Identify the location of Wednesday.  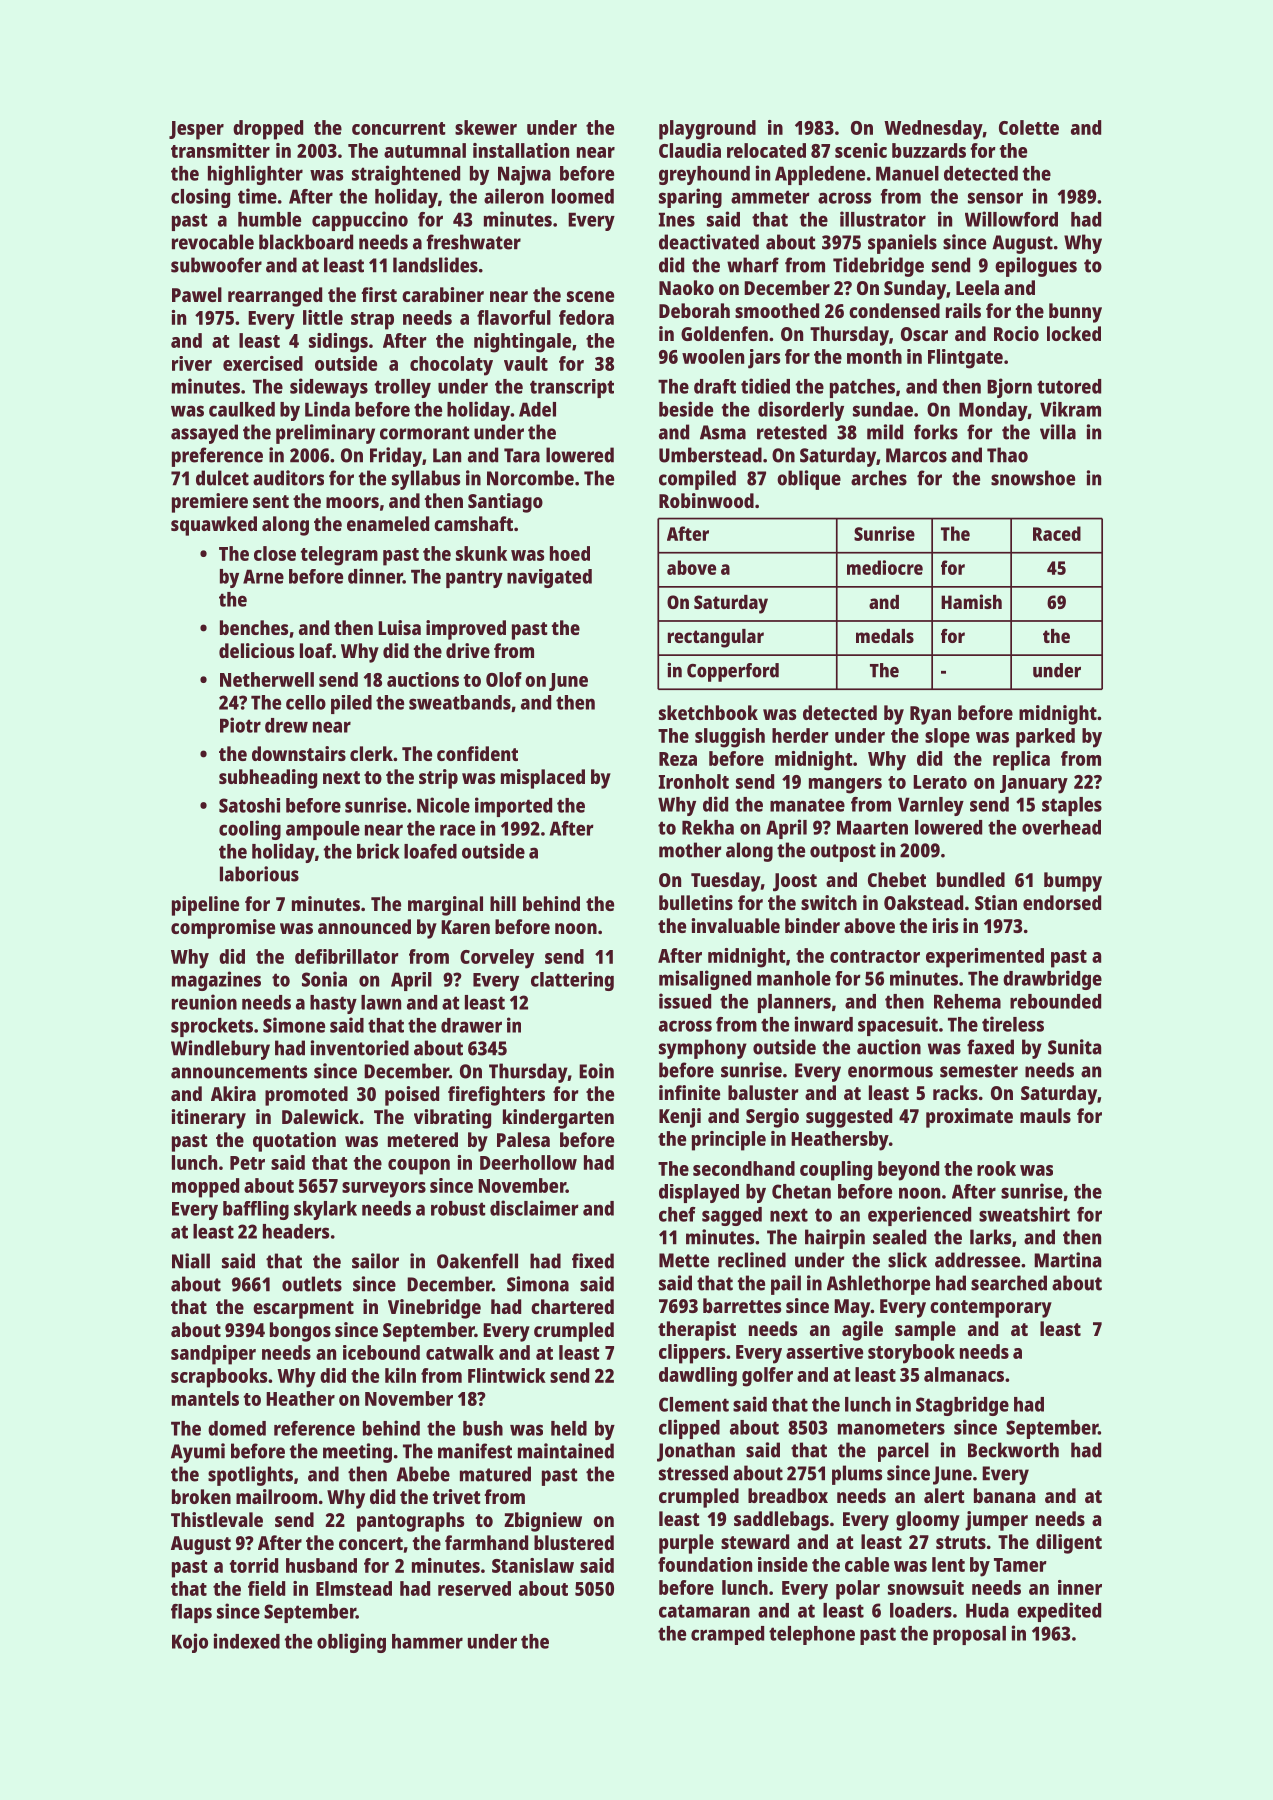
(933, 130).
